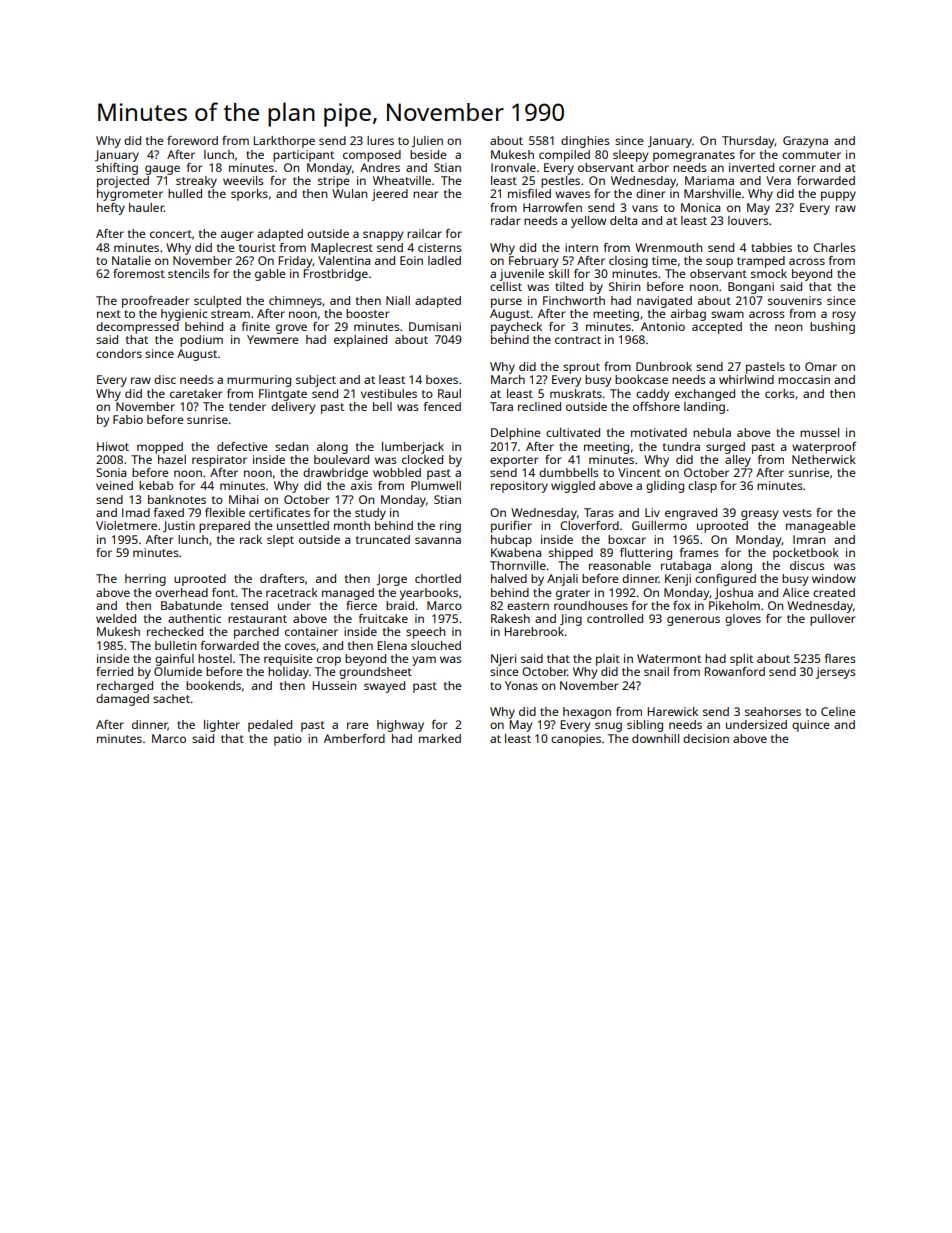  Describe the element at coordinates (832, 620) in the image. I see `pullover` at that location.
